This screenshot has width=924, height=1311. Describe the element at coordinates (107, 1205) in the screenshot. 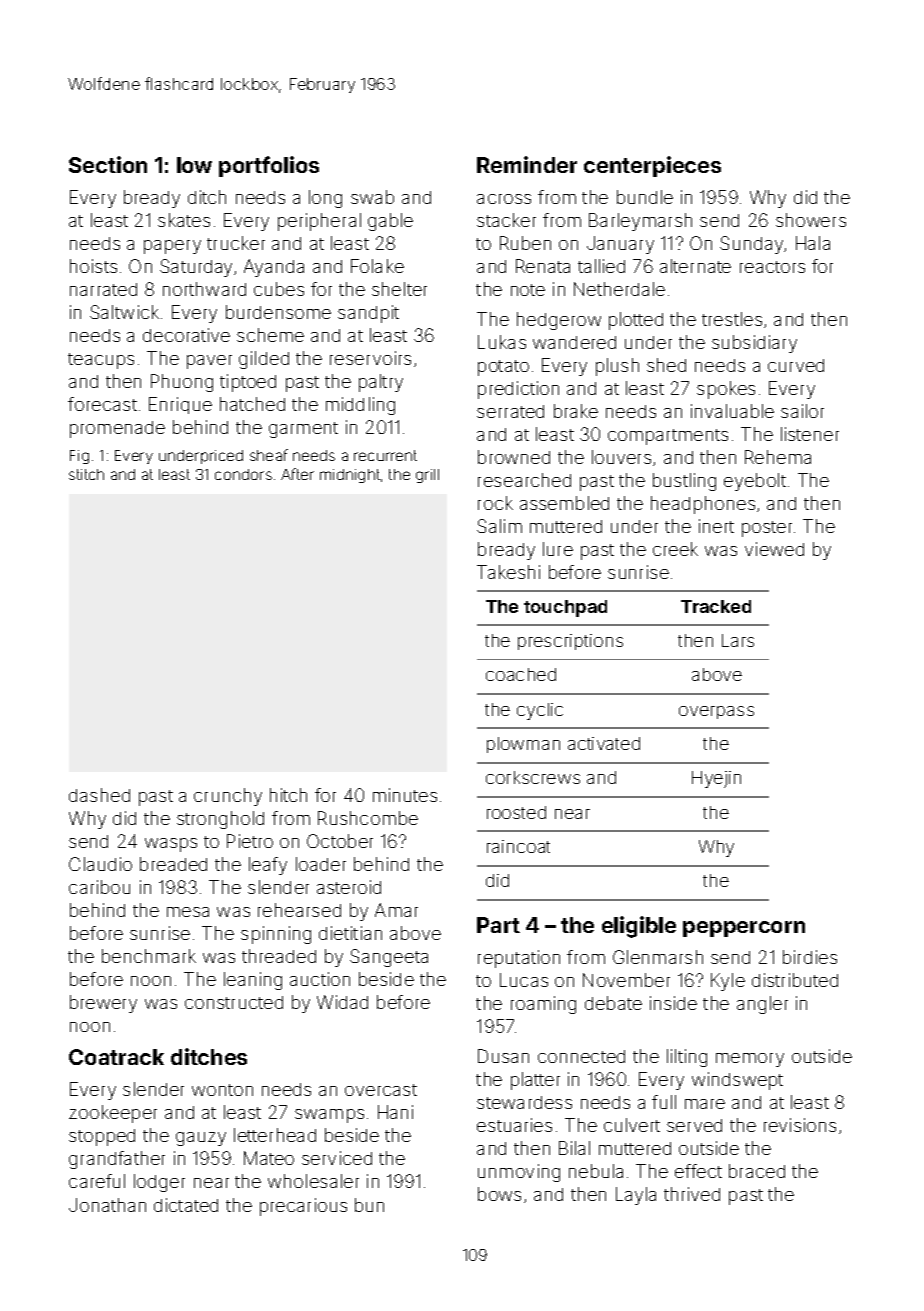

I see `Jonathan` at that location.
